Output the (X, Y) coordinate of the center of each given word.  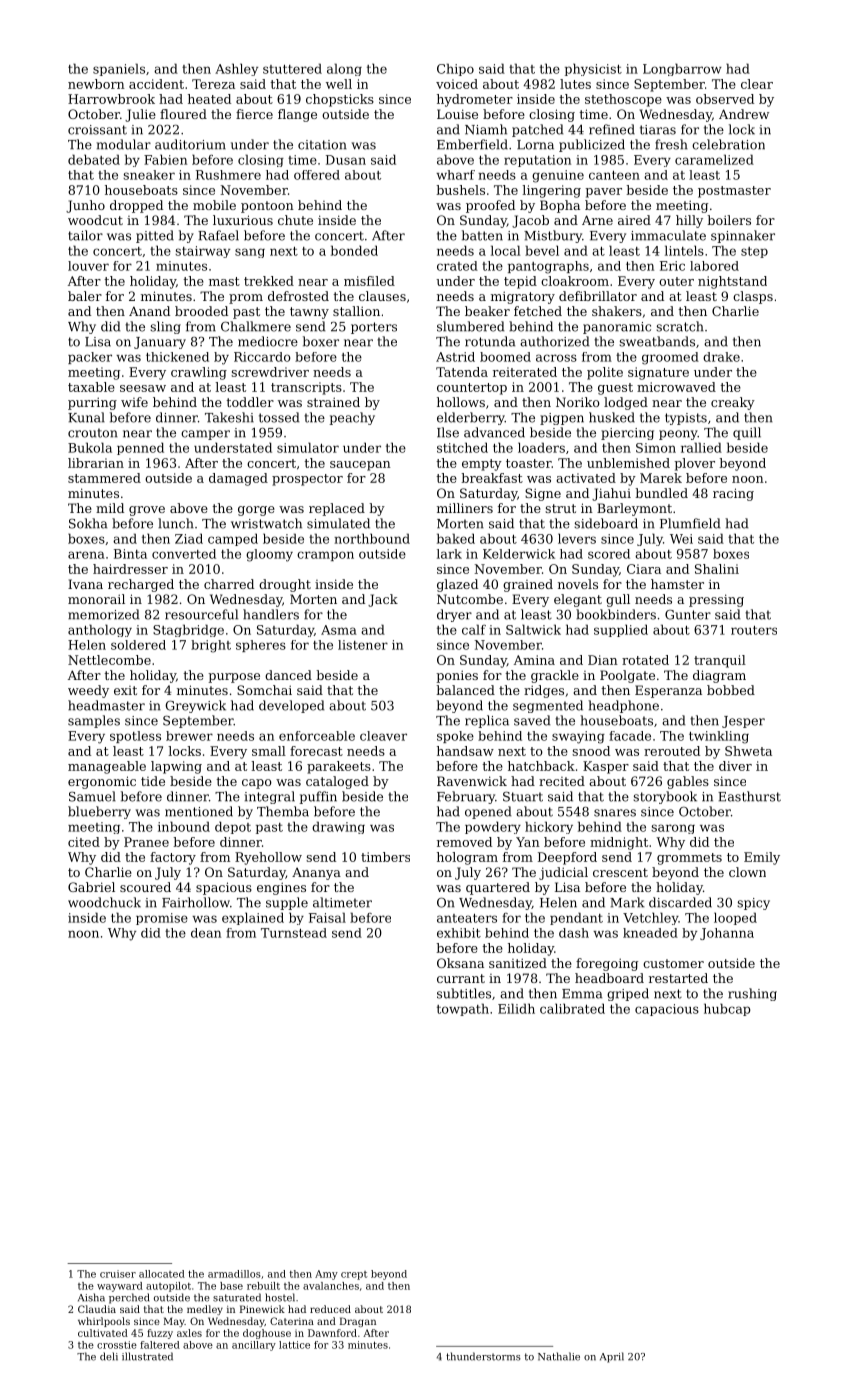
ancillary (254, 1346)
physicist (593, 69)
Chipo (455, 69)
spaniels (119, 69)
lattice (294, 1345)
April (612, 1357)
